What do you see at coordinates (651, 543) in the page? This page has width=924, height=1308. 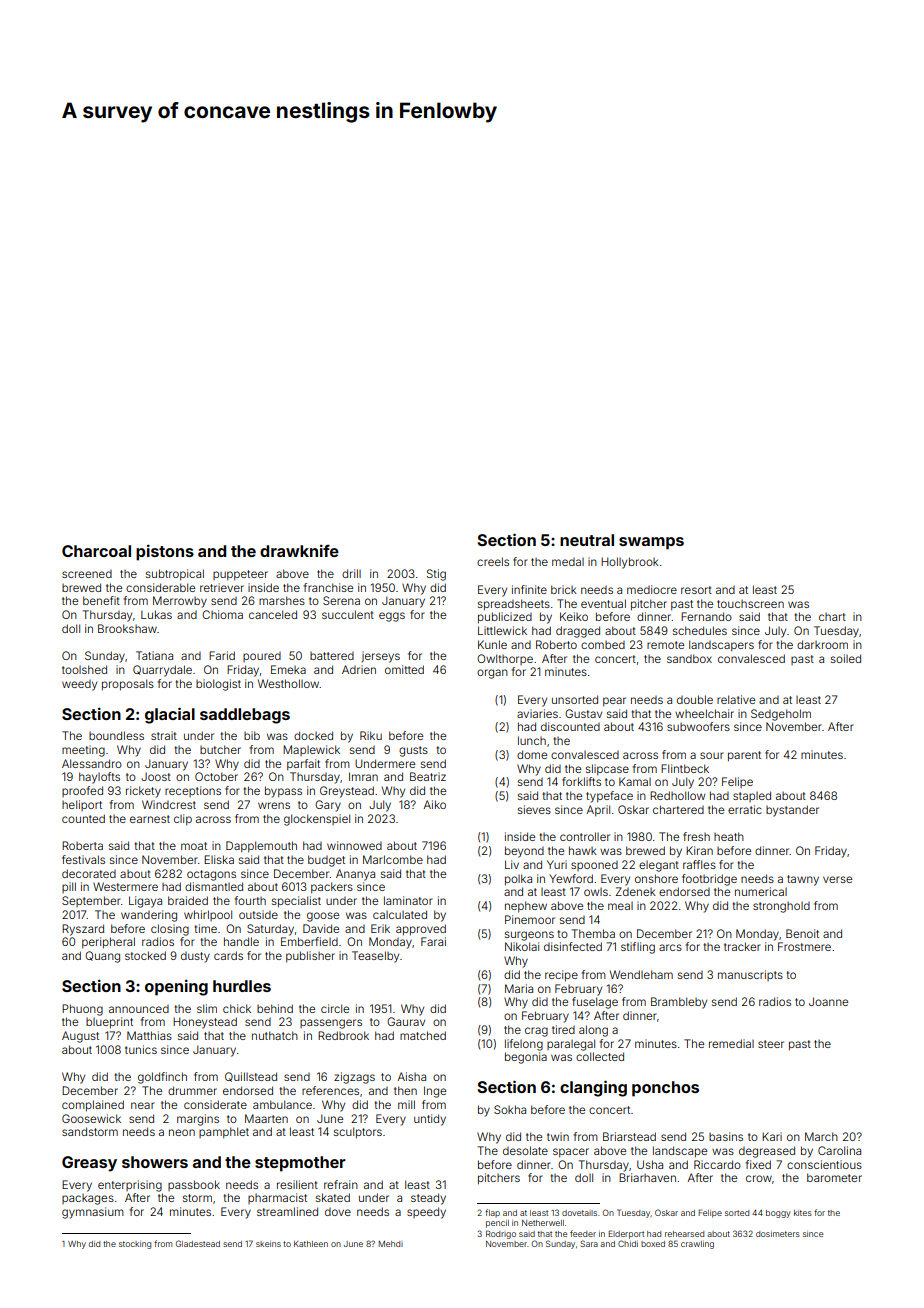 I see `swamps` at bounding box center [651, 543].
